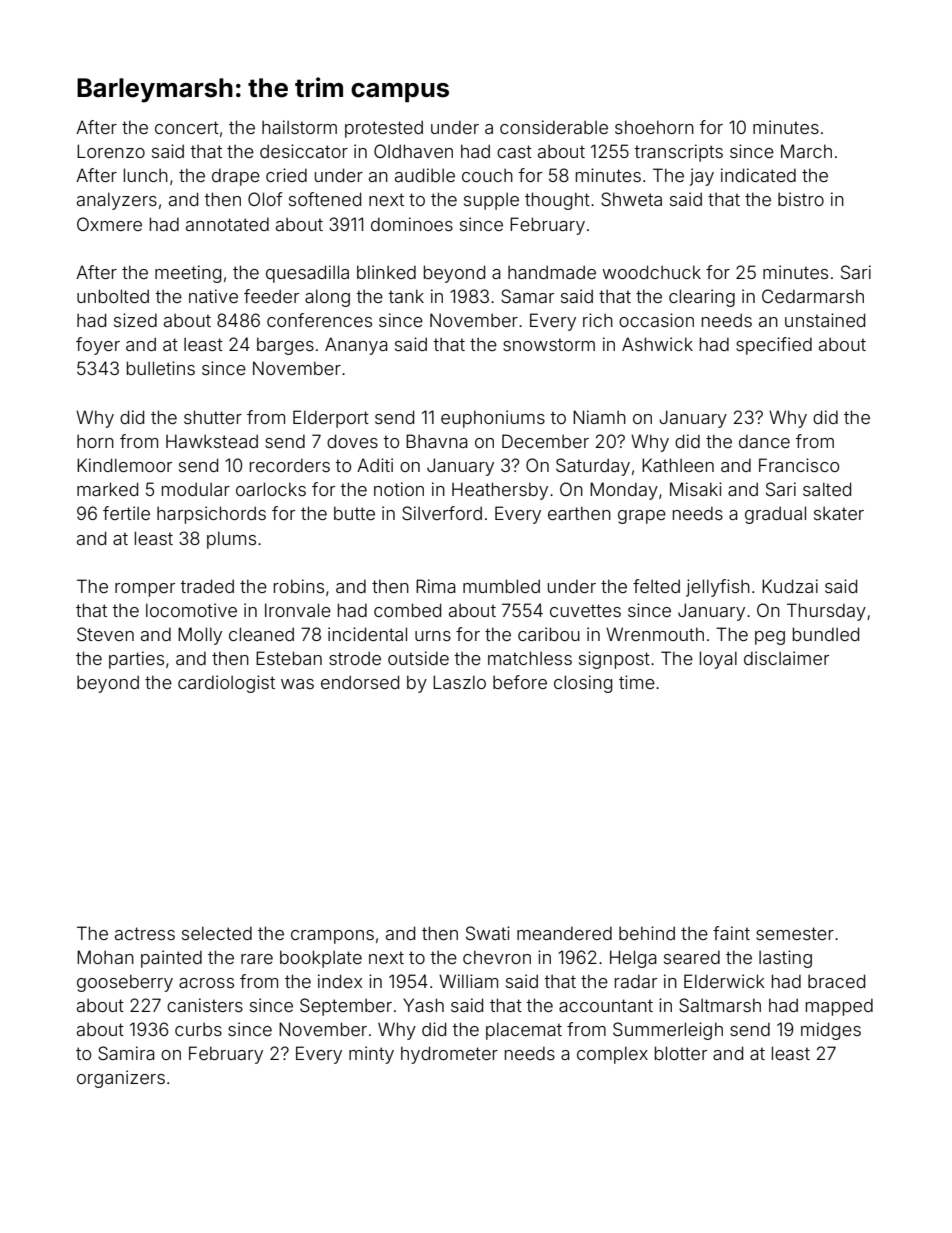 Image resolution: width=952 pixels, height=1233 pixels. Describe the element at coordinates (764, 441) in the screenshot. I see `dance` at that location.
